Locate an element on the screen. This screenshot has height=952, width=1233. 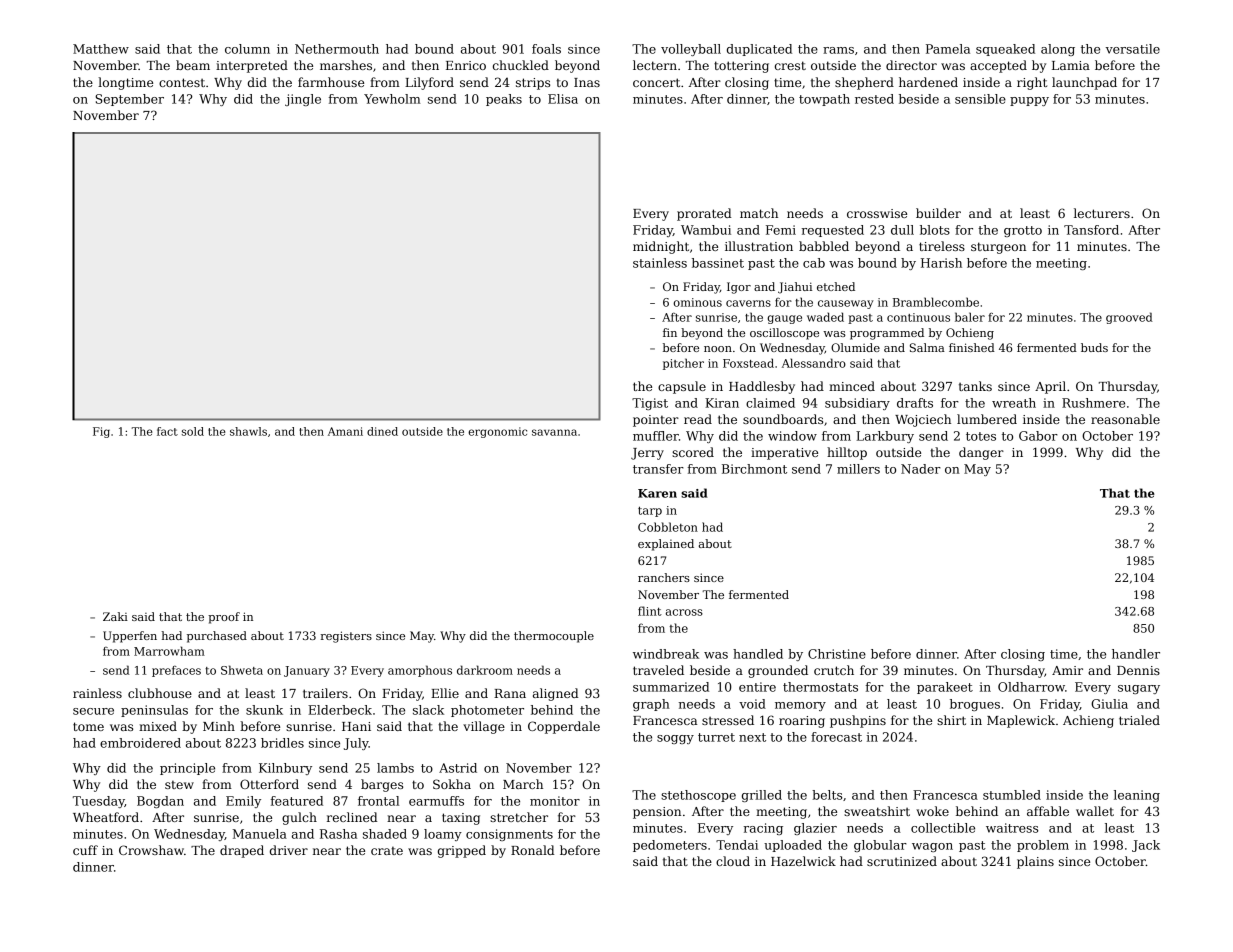
Amani is located at coordinates (345, 431).
